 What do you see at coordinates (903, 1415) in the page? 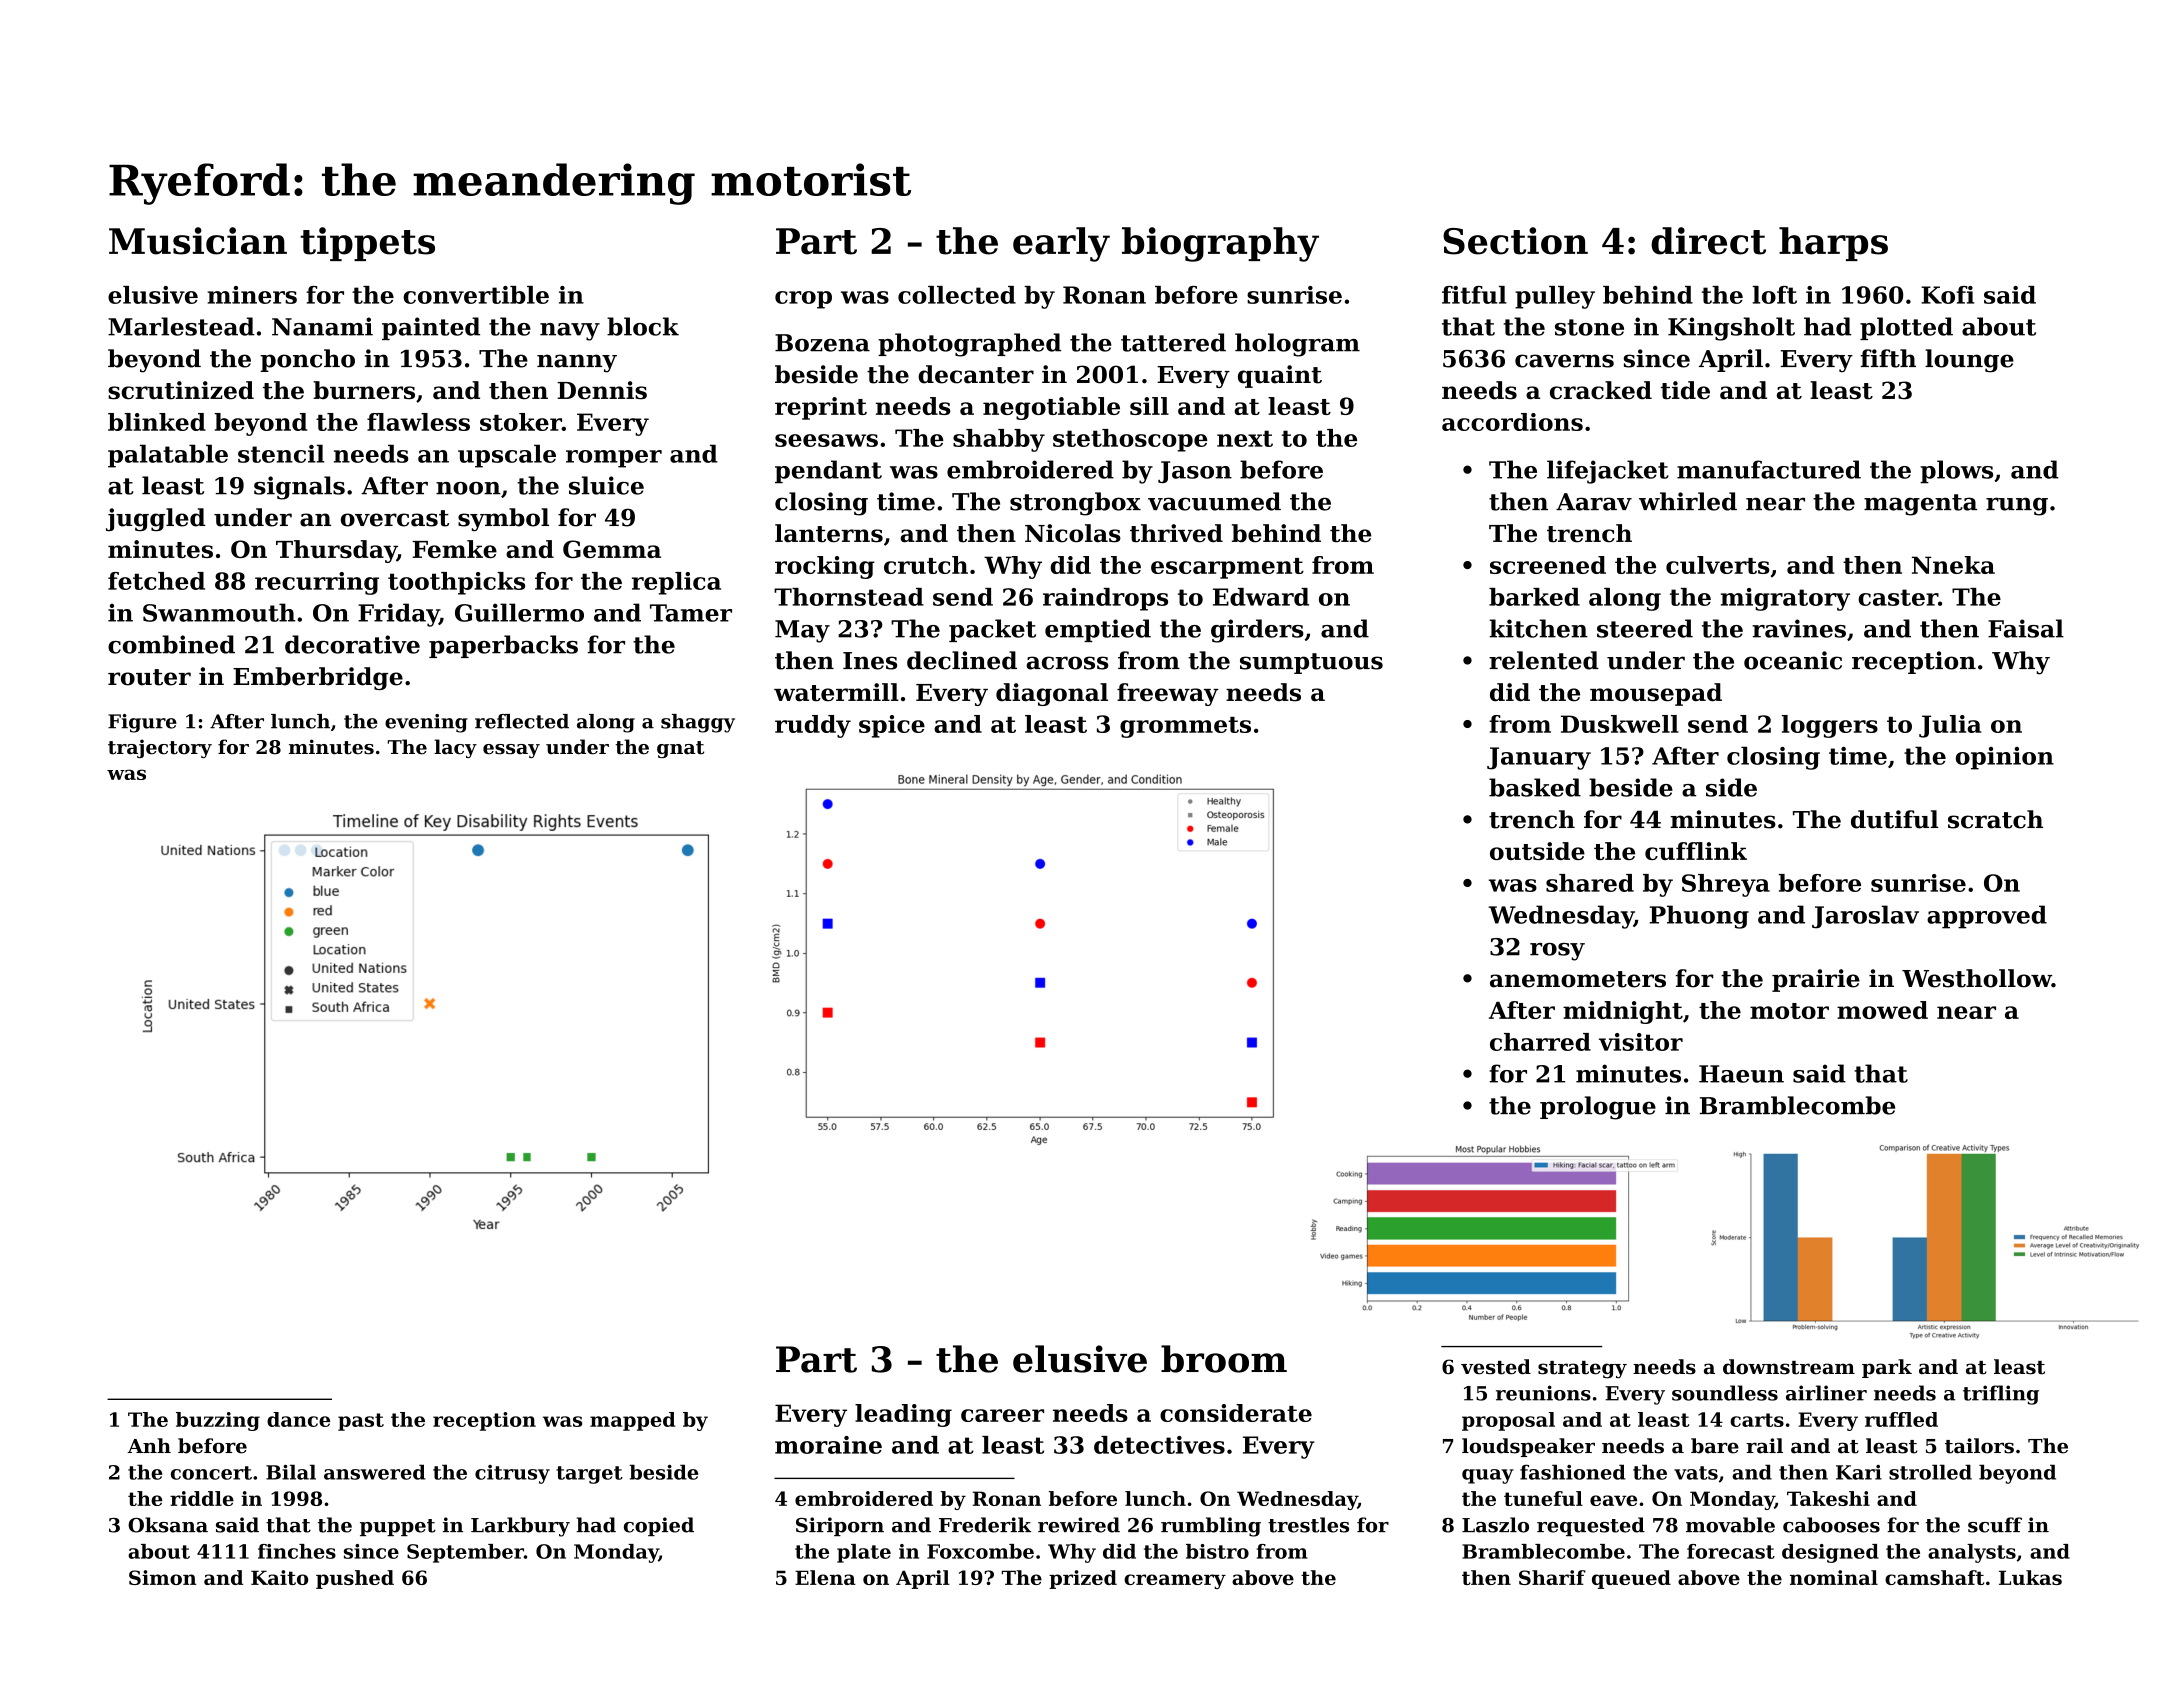
I see `leading` at bounding box center [903, 1415].
